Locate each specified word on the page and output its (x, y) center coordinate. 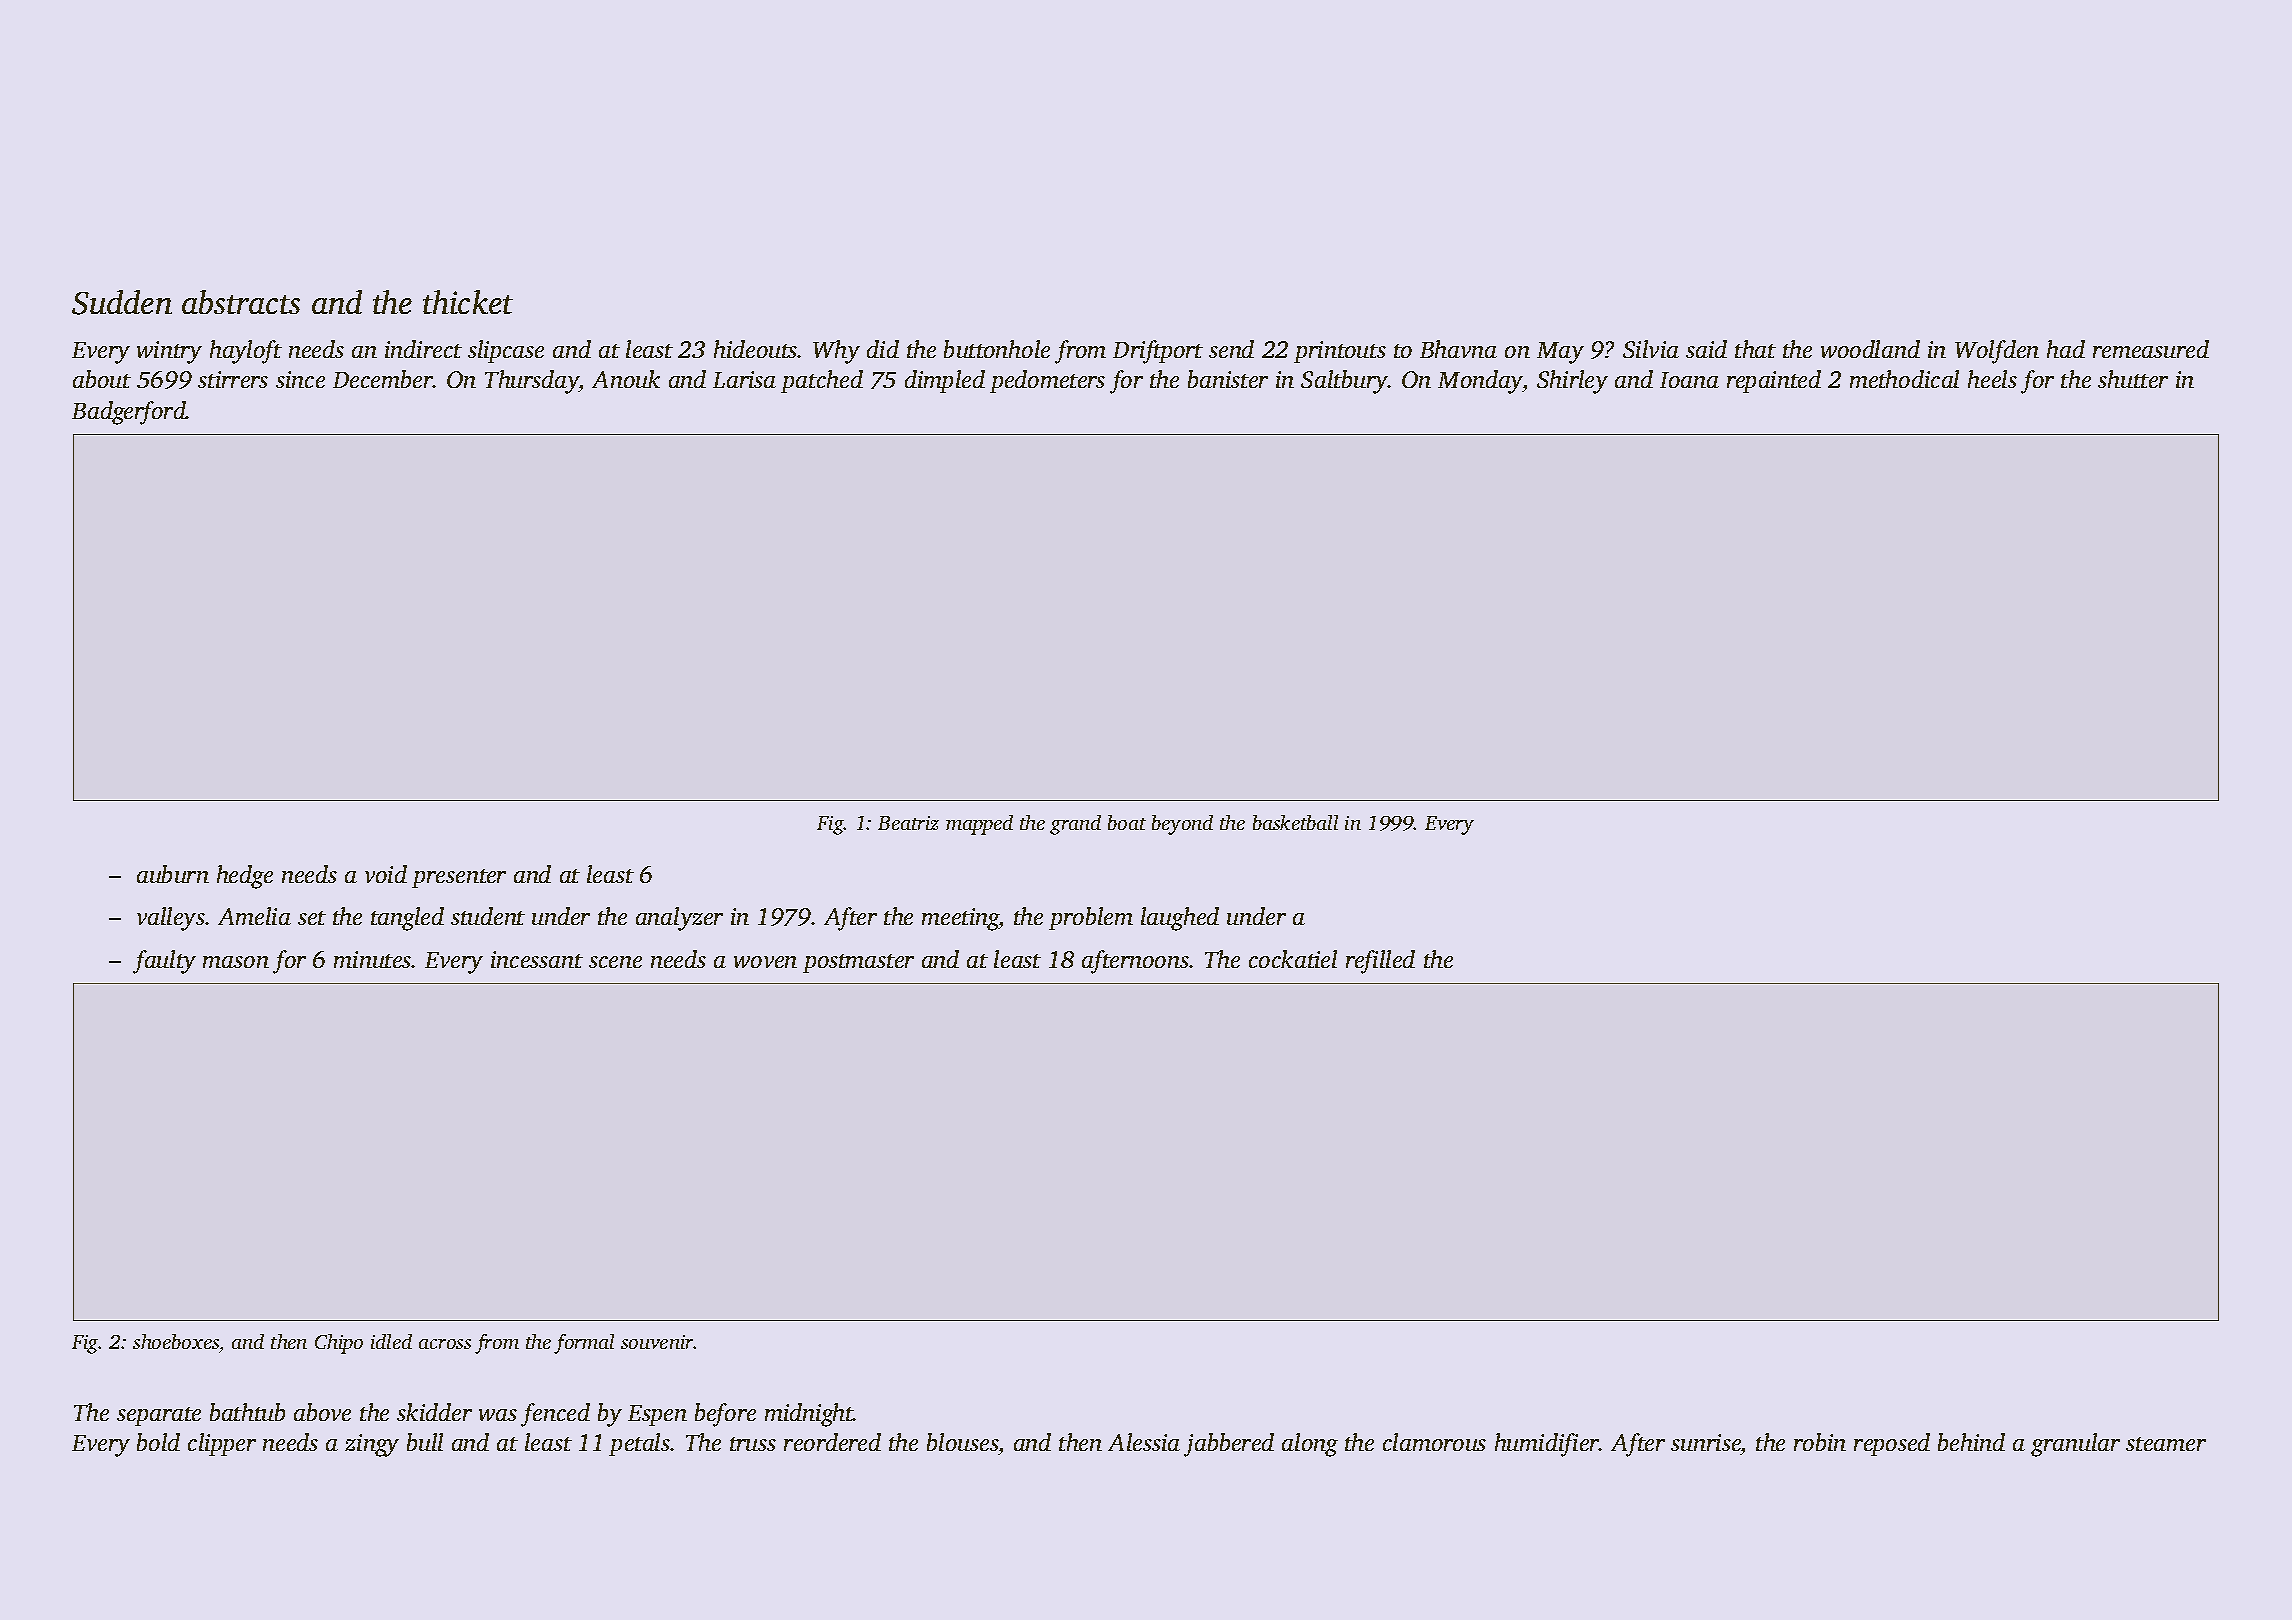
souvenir (657, 1342)
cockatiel (1293, 959)
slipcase (506, 351)
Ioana (1689, 380)
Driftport (1158, 352)
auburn (173, 874)
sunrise (1706, 1442)
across (445, 1344)
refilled (1380, 962)
